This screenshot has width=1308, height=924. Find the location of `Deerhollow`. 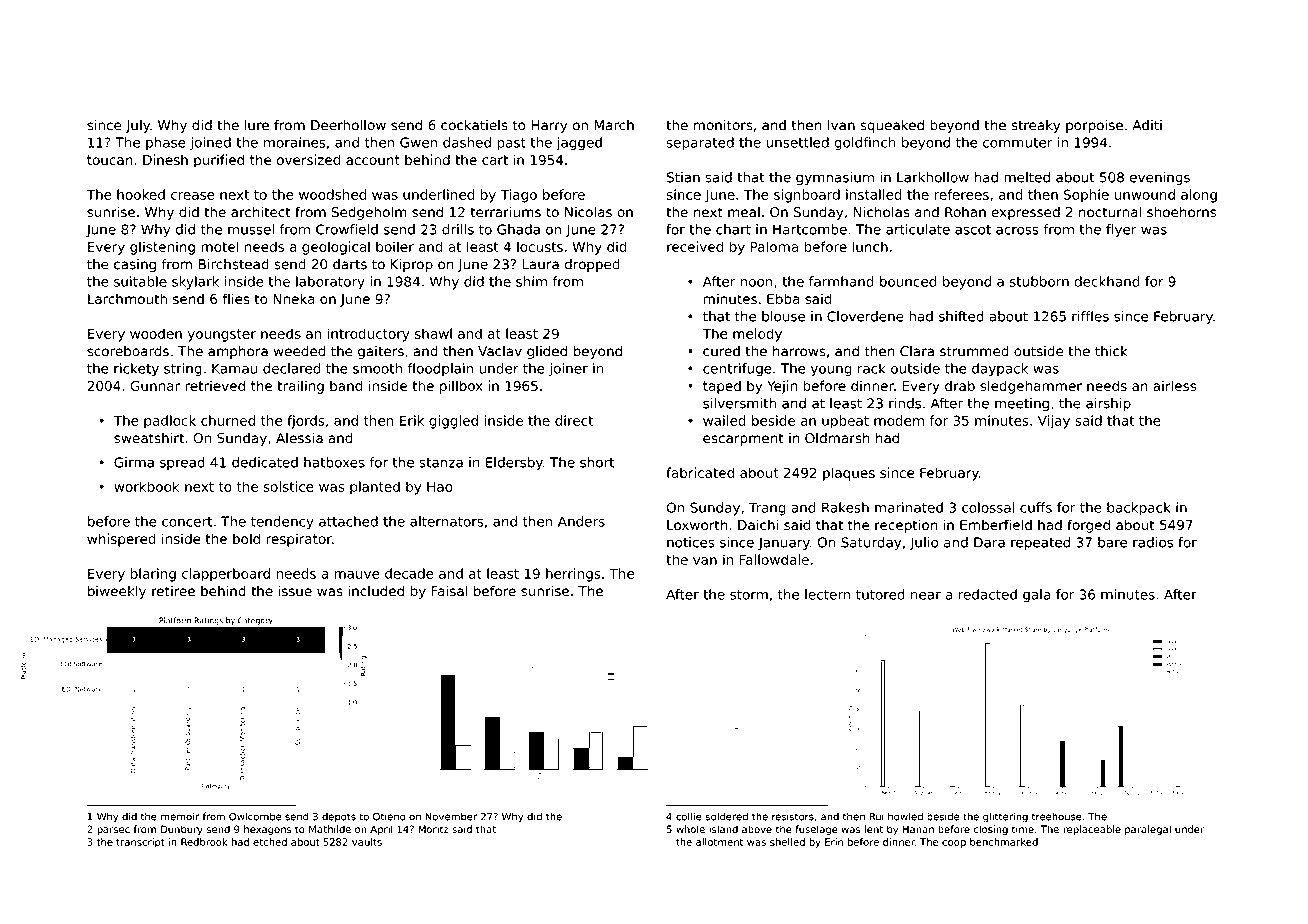

Deerhollow is located at coordinates (348, 125).
